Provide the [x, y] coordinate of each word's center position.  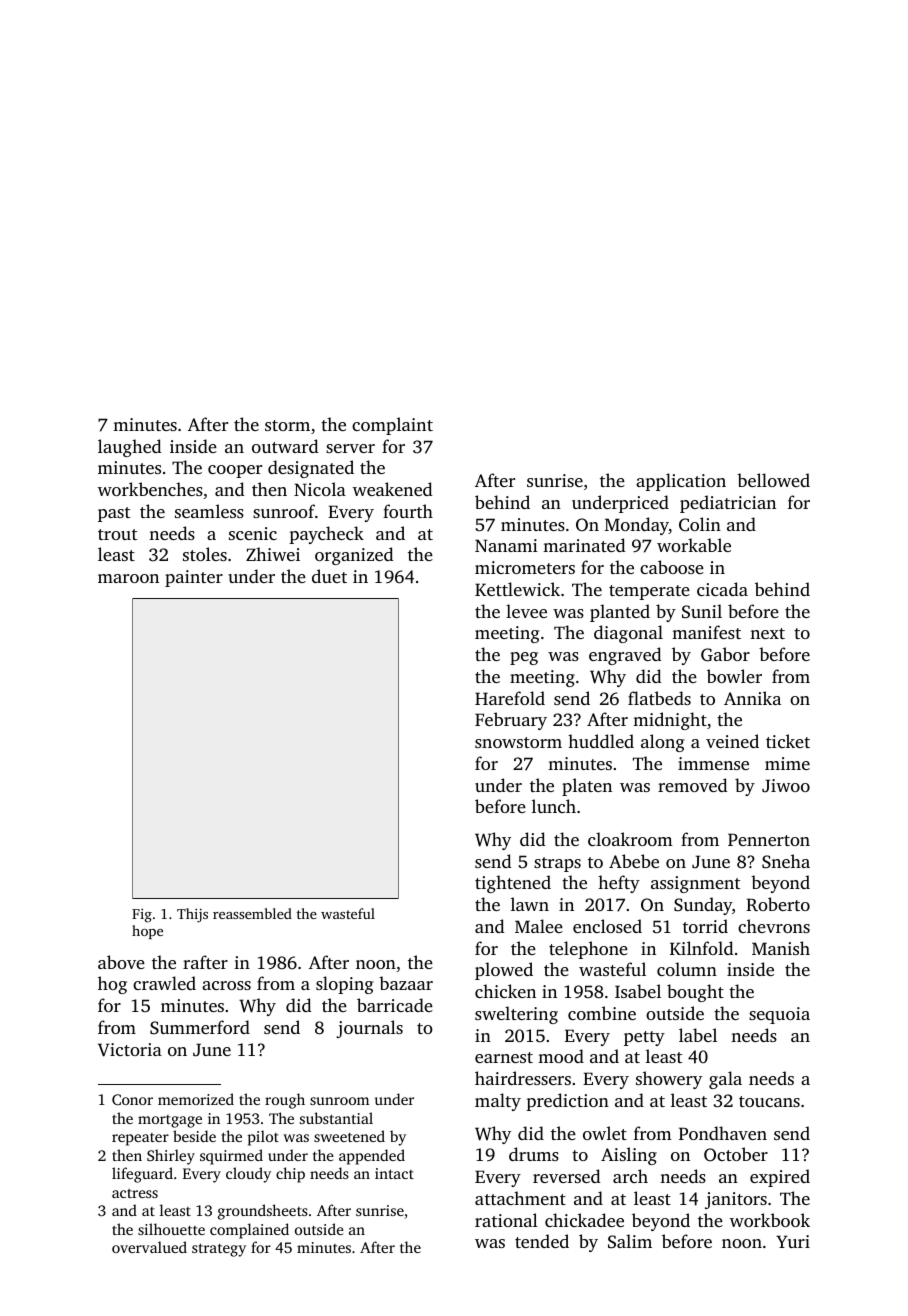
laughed [129, 448]
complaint [392, 426]
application [681, 482]
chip [290, 1175]
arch [630, 1176]
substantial [336, 1118]
